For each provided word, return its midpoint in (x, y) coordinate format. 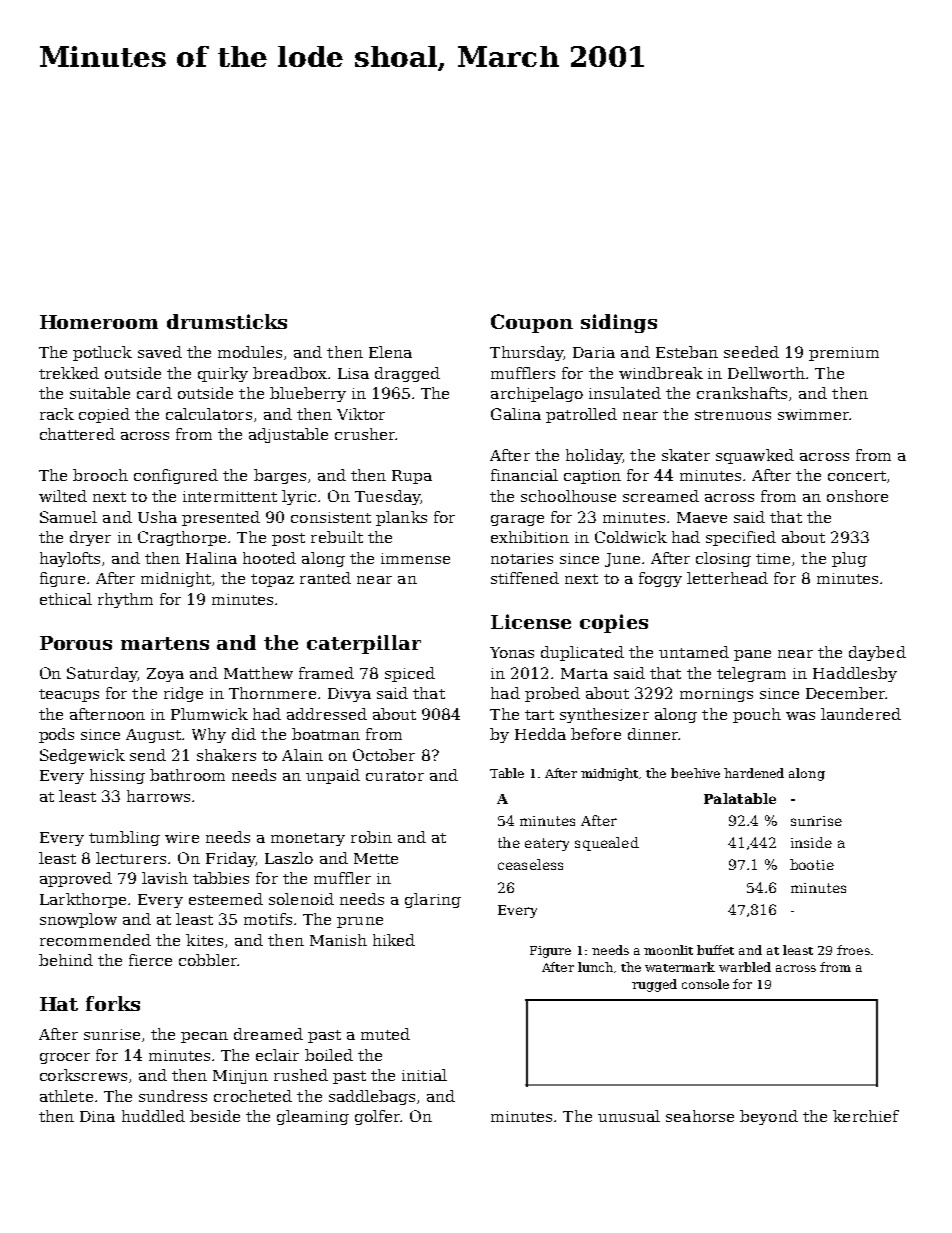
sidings (619, 323)
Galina (516, 414)
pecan (204, 1037)
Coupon (532, 323)
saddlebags (372, 1097)
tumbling (124, 838)
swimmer (813, 414)
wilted (63, 496)
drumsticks (227, 321)
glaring (433, 900)
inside (811, 842)
